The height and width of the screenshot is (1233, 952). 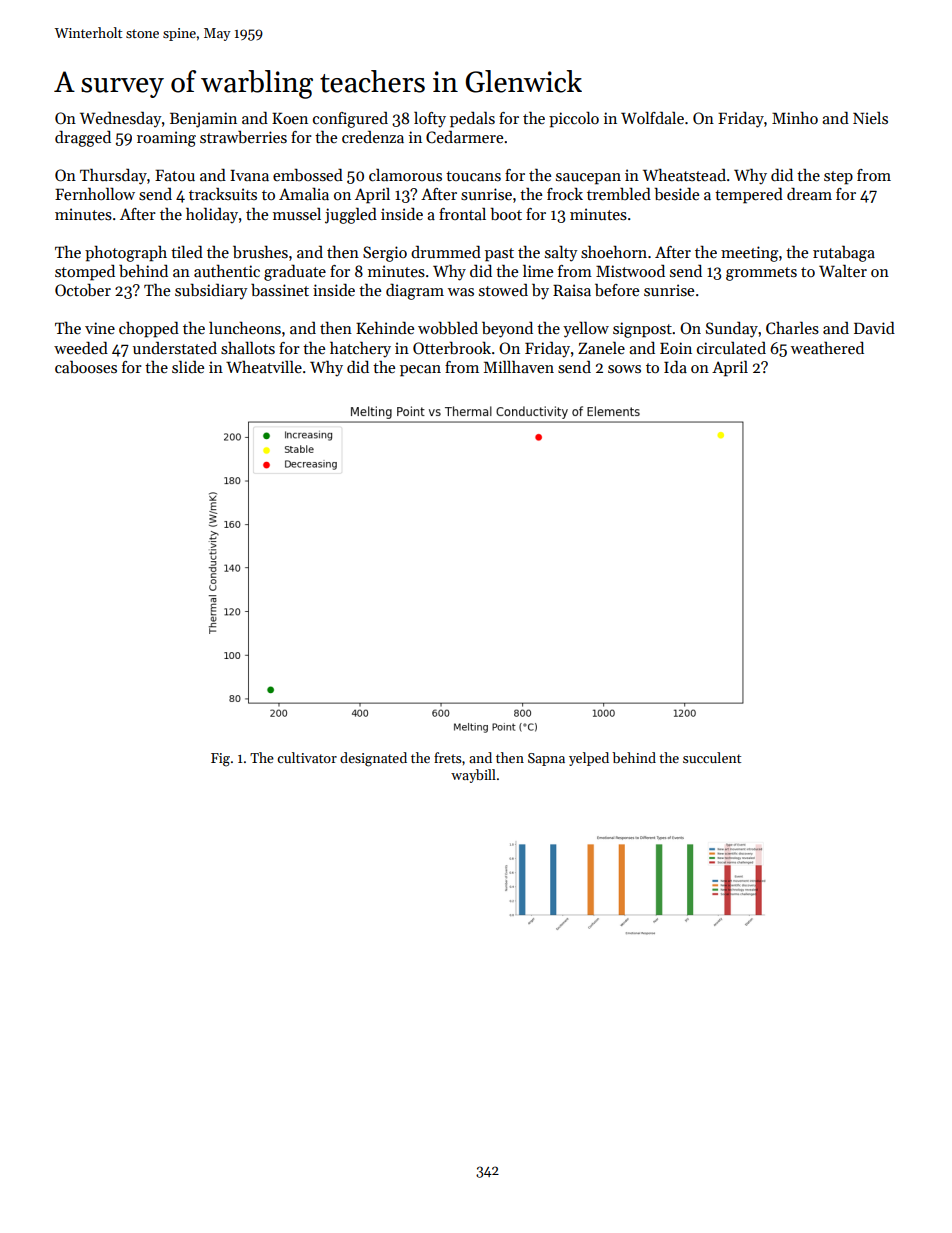 What do you see at coordinates (86, 367) in the screenshot?
I see `cabooses` at bounding box center [86, 367].
